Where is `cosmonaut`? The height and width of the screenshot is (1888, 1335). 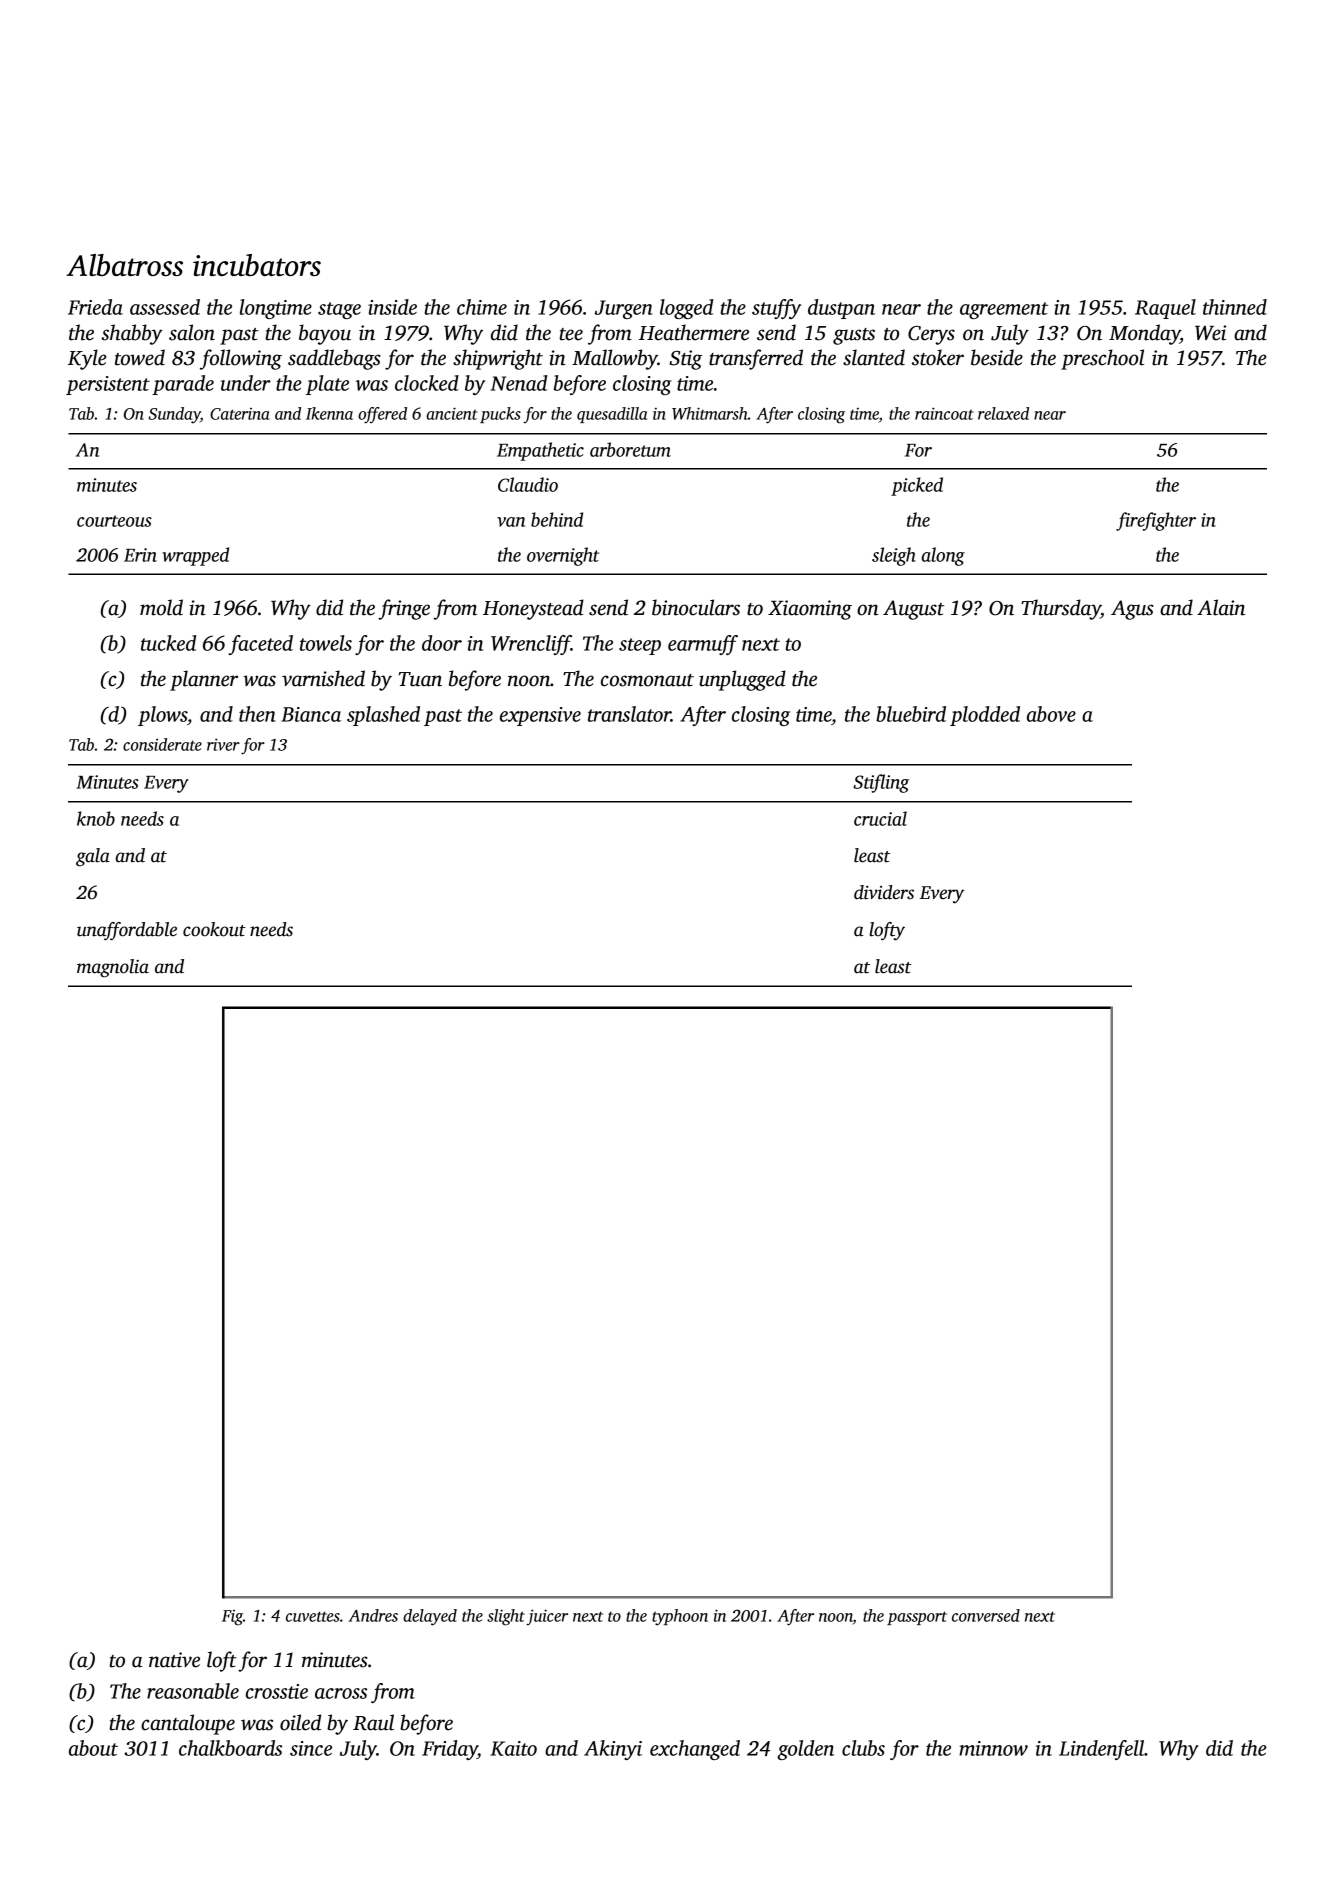 cosmonaut is located at coordinates (647, 680).
